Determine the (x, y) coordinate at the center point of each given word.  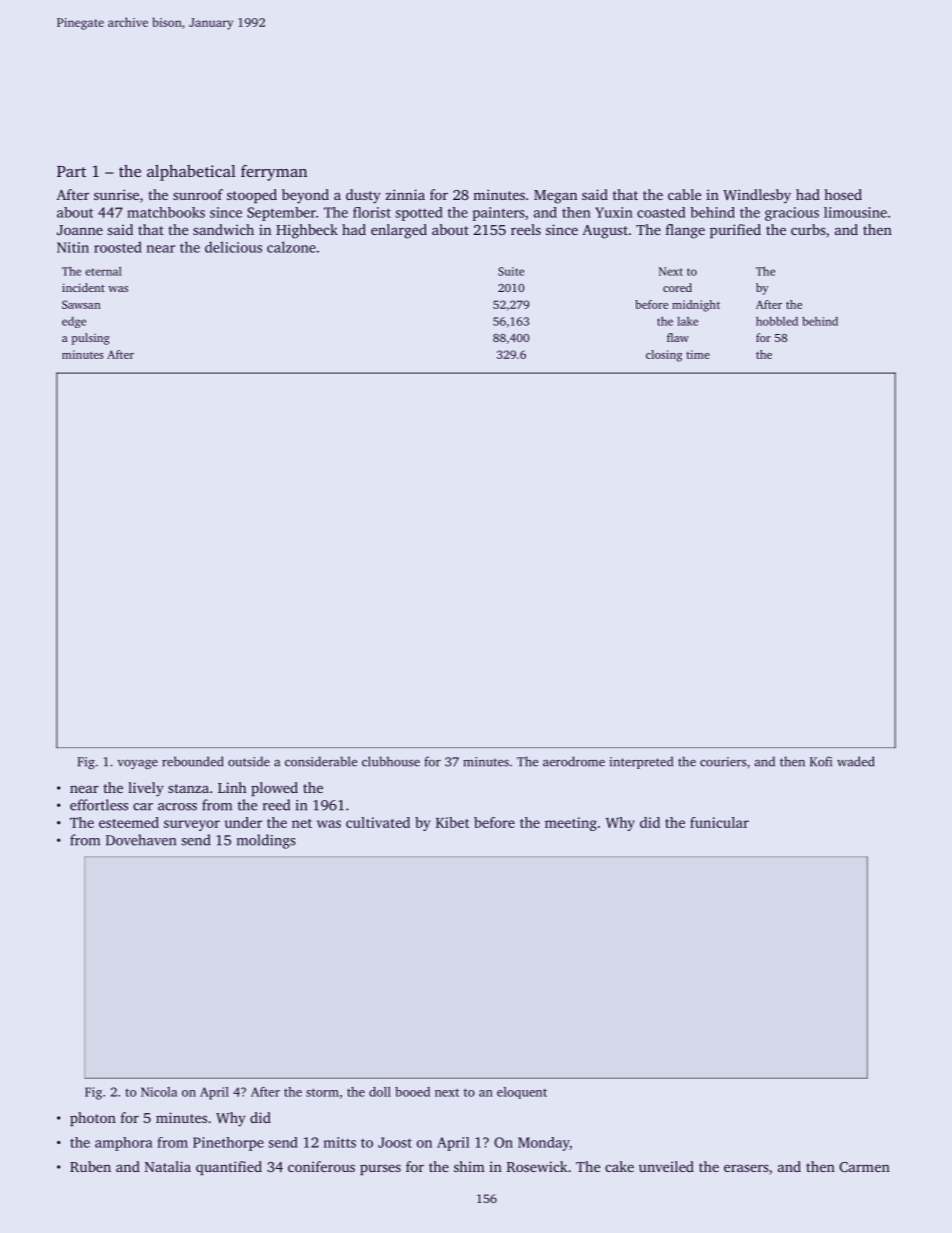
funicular (719, 822)
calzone (291, 247)
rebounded (193, 761)
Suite (511, 271)
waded (856, 761)
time (698, 354)
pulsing (91, 339)
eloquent (522, 1093)
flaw (678, 337)
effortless (99, 805)
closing (664, 356)
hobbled (777, 321)
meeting (571, 824)
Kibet (452, 822)
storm (322, 1092)
